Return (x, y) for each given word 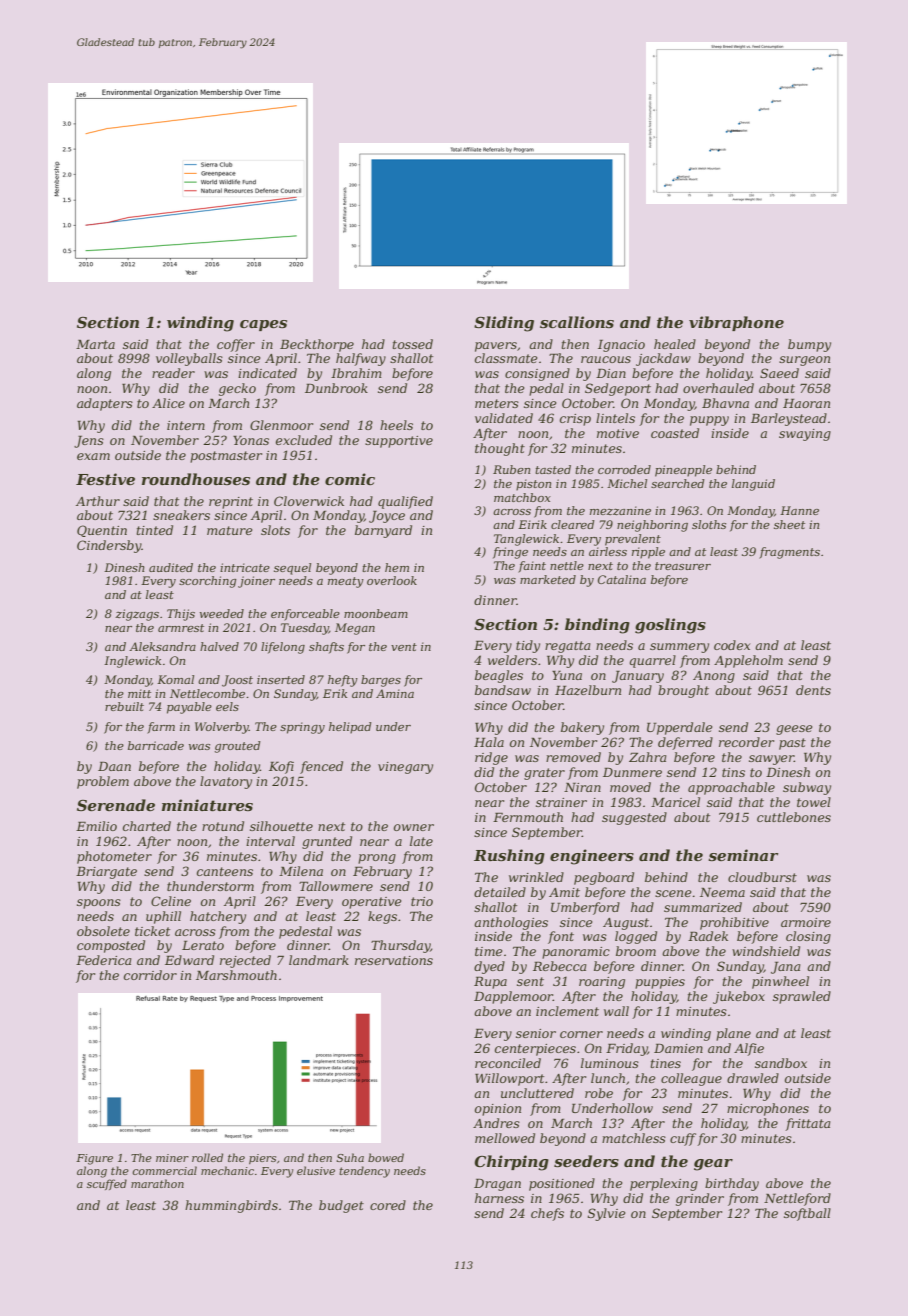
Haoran (806, 403)
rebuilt (124, 706)
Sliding (504, 324)
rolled (207, 1157)
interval (270, 841)
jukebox (739, 997)
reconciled (508, 1063)
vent (404, 647)
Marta (95, 344)
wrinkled (536, 877)
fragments (789, 553)
